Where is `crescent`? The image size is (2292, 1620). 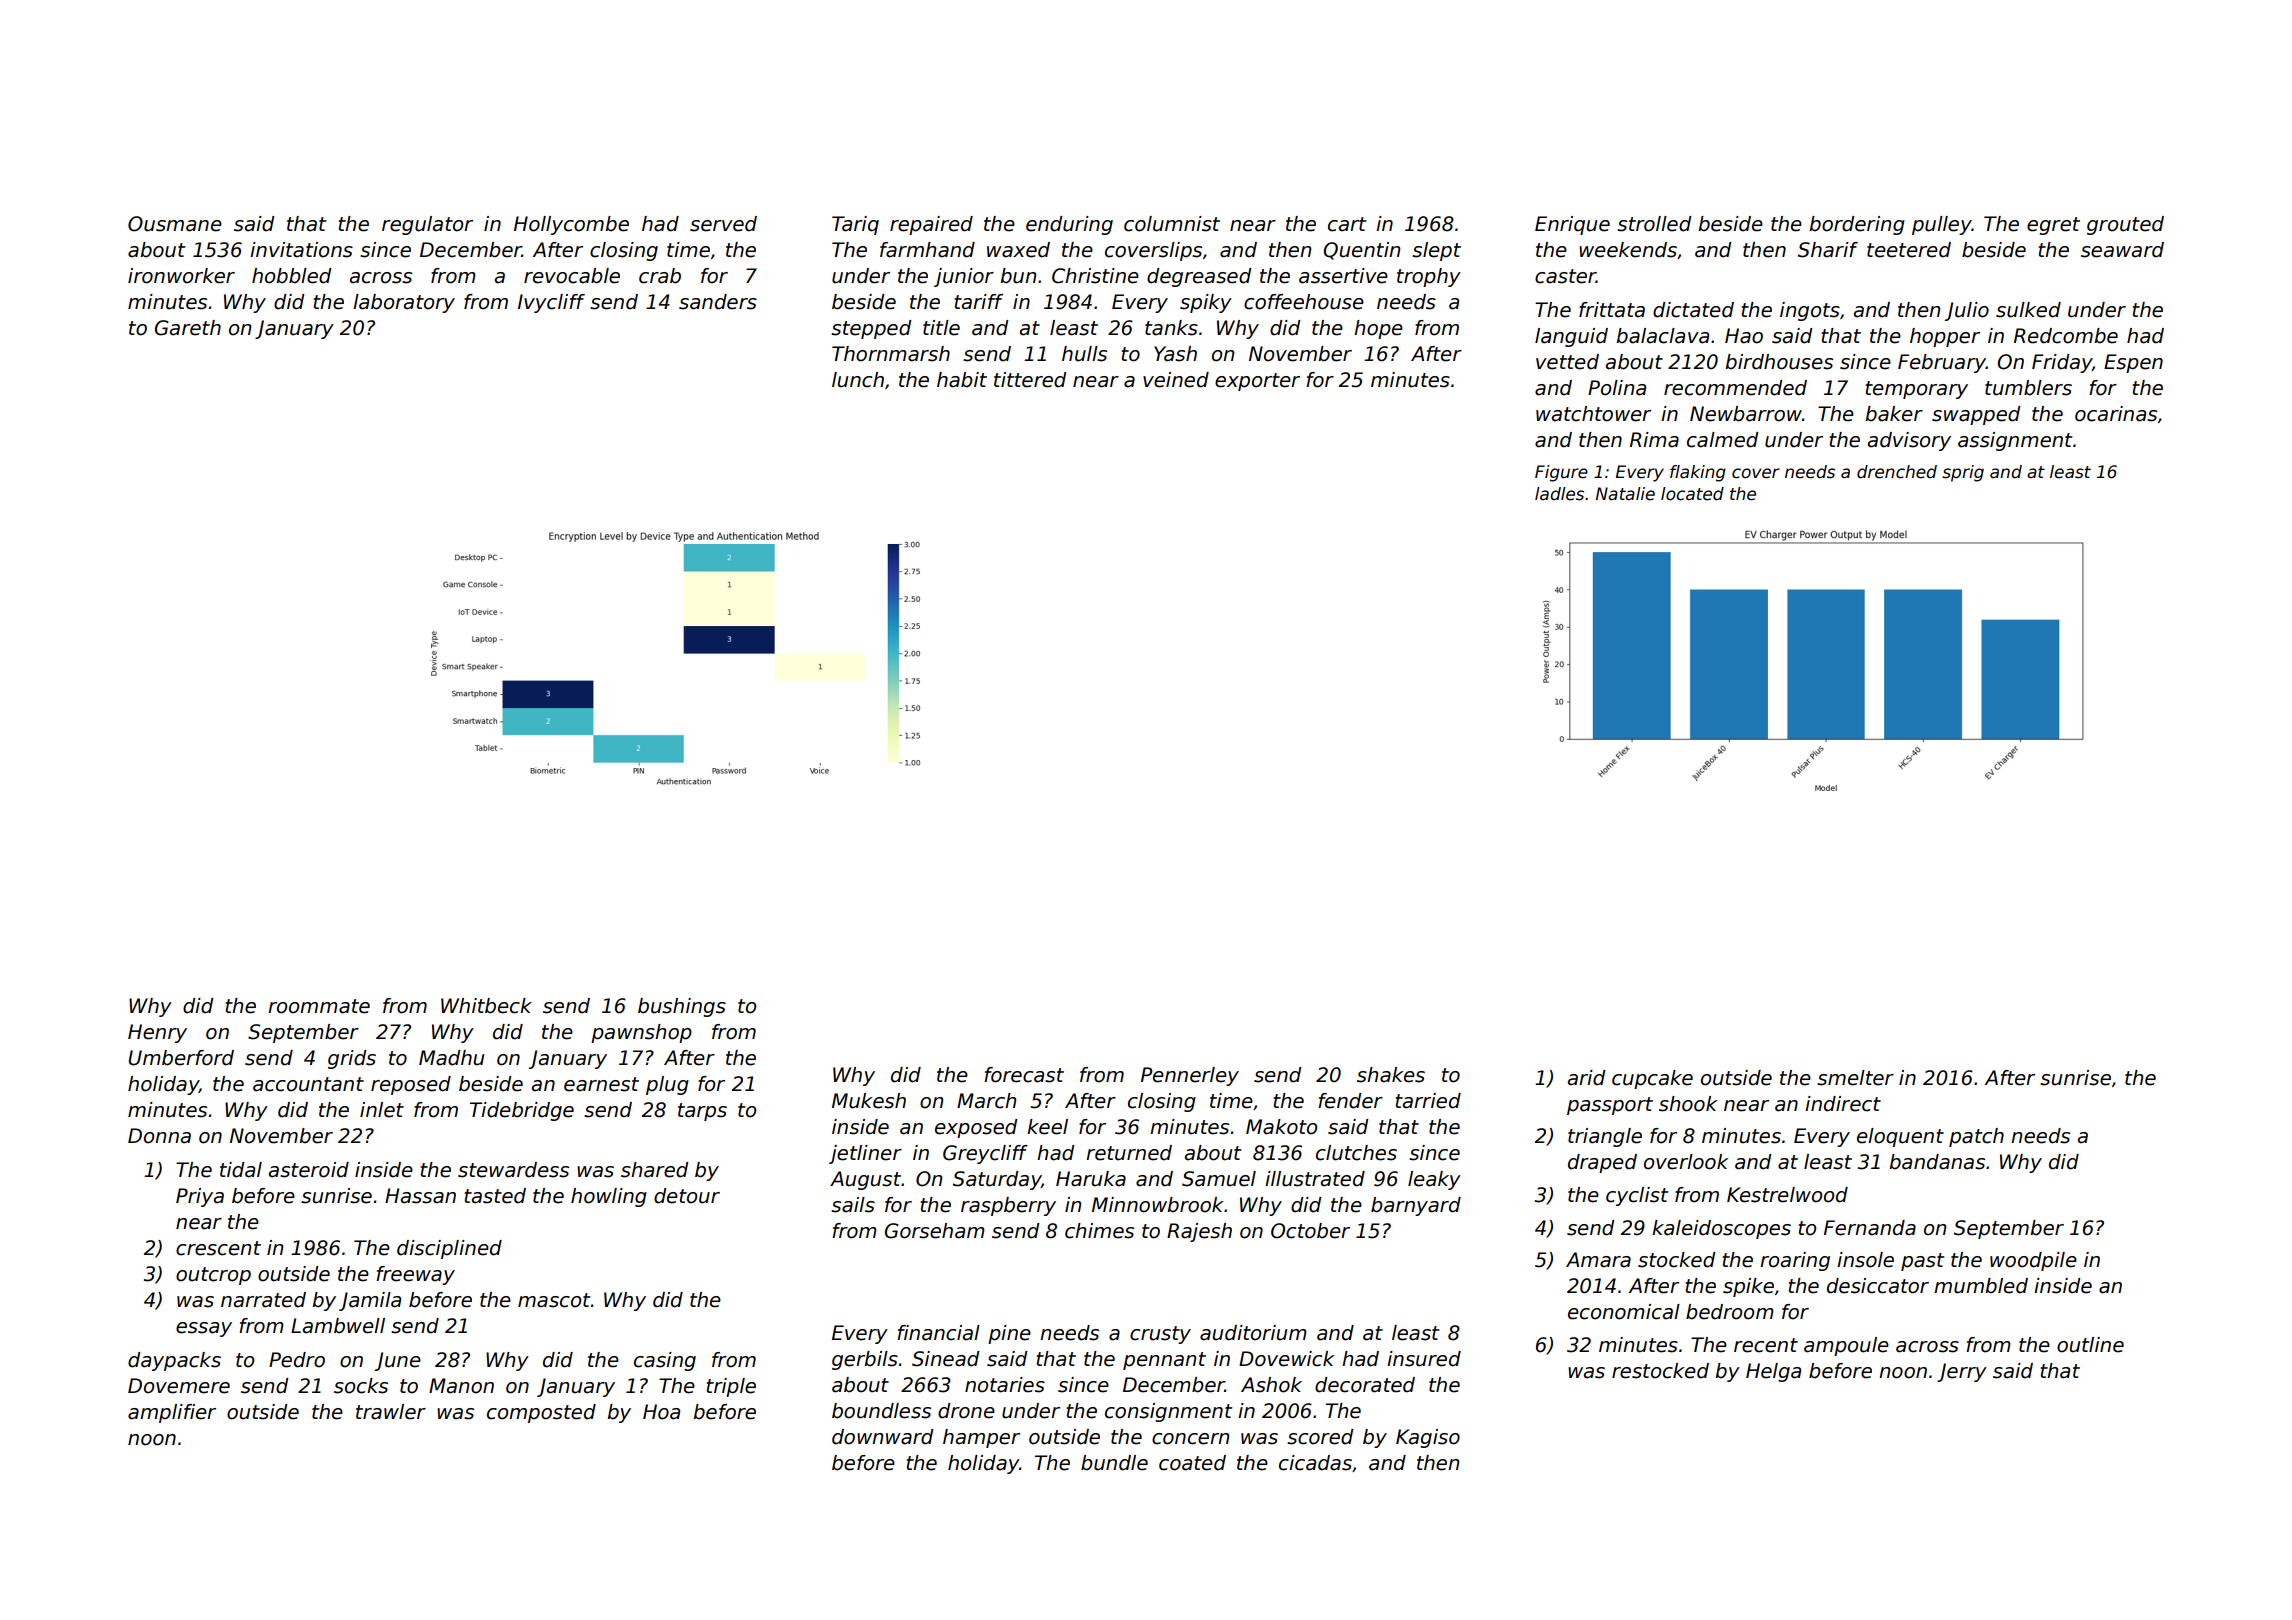
crescent is located at coordinates (218, 1248).
